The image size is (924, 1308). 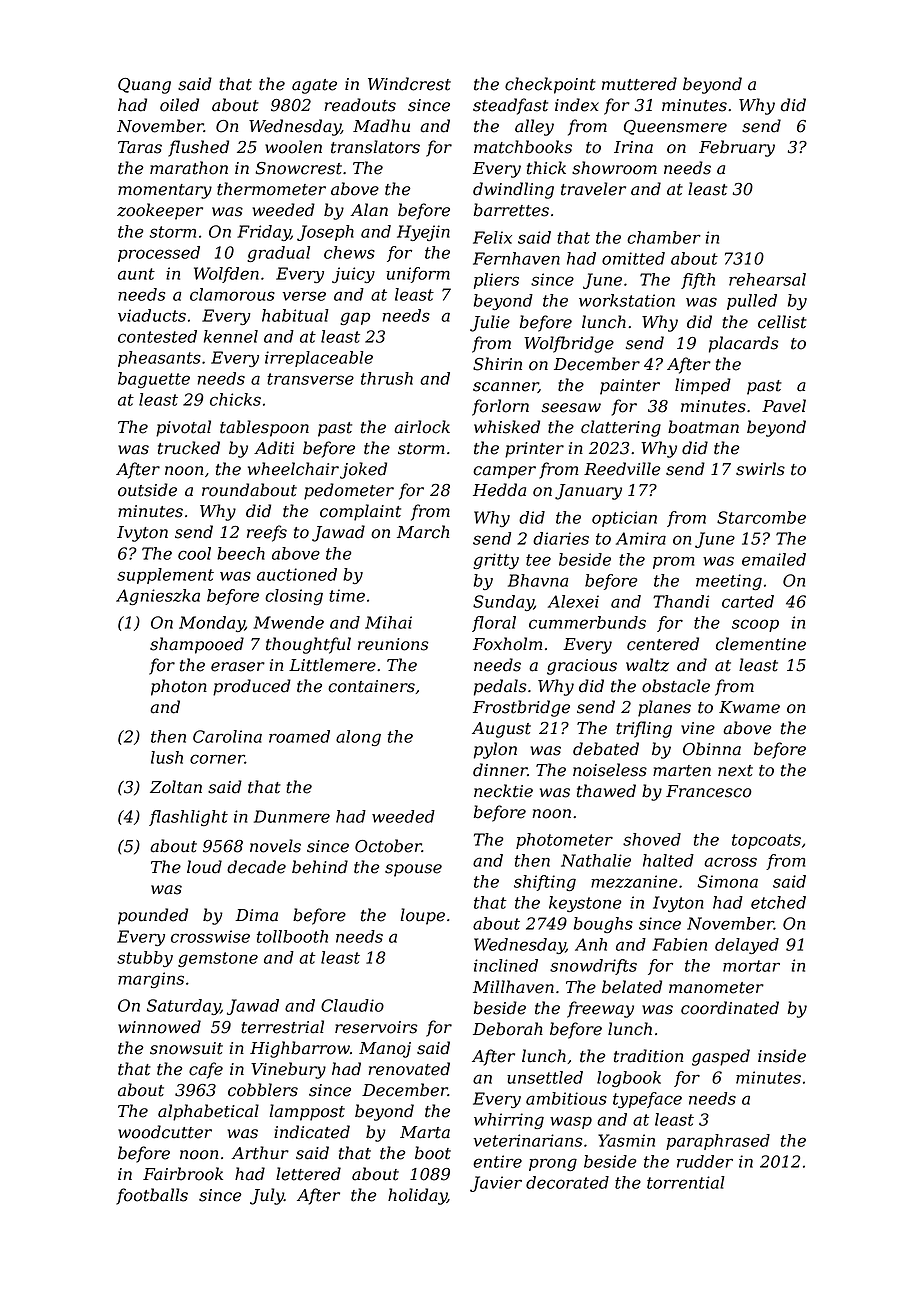 What do you see at coordinates (267, 533) in the page?
I see `reefs` at bounding box center [267, 533].
